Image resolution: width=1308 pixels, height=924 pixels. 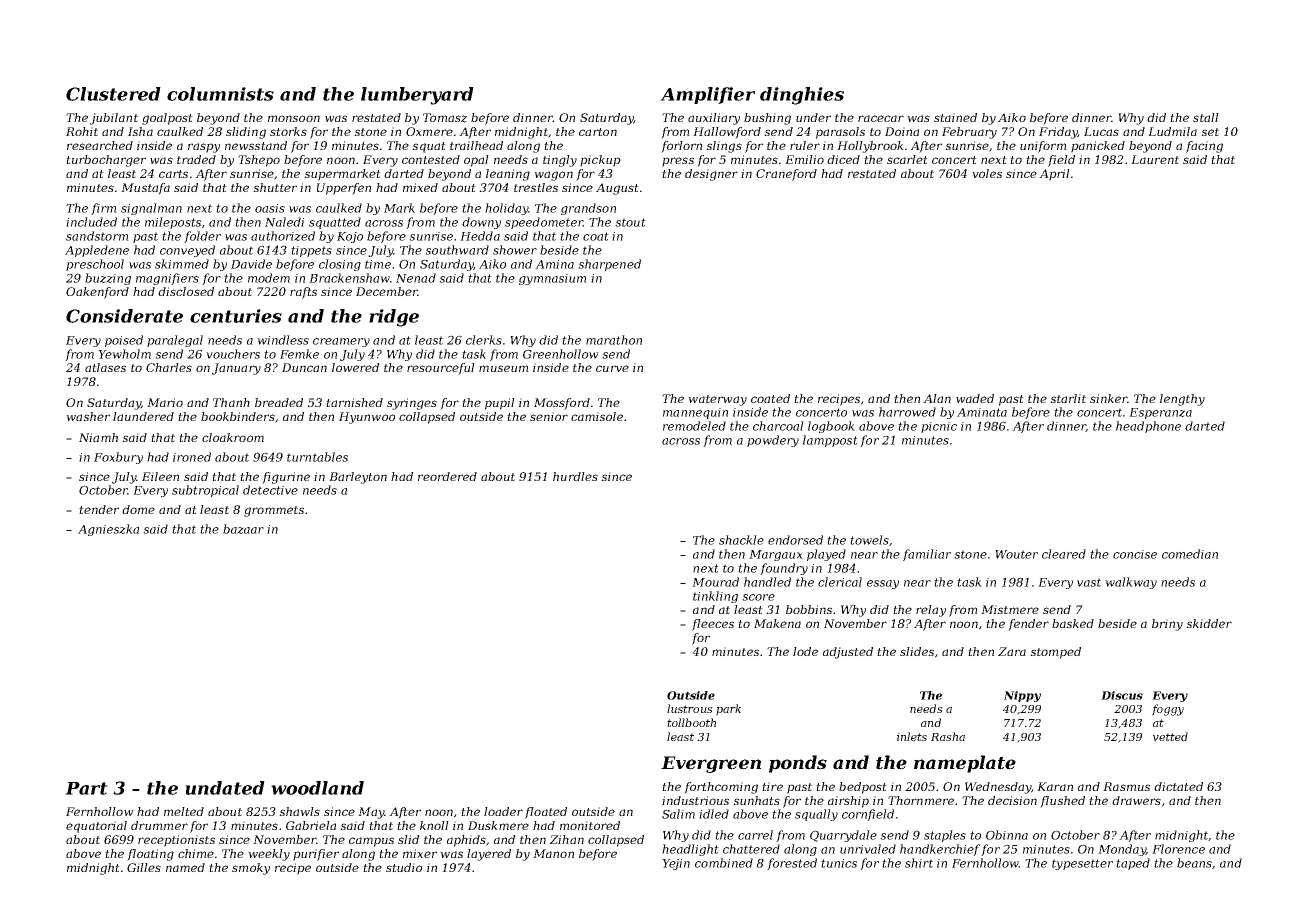 What do you see at coordinates (690, 708) in the screenshot?
I see `lustrous` at bounding box center [690, 708].
